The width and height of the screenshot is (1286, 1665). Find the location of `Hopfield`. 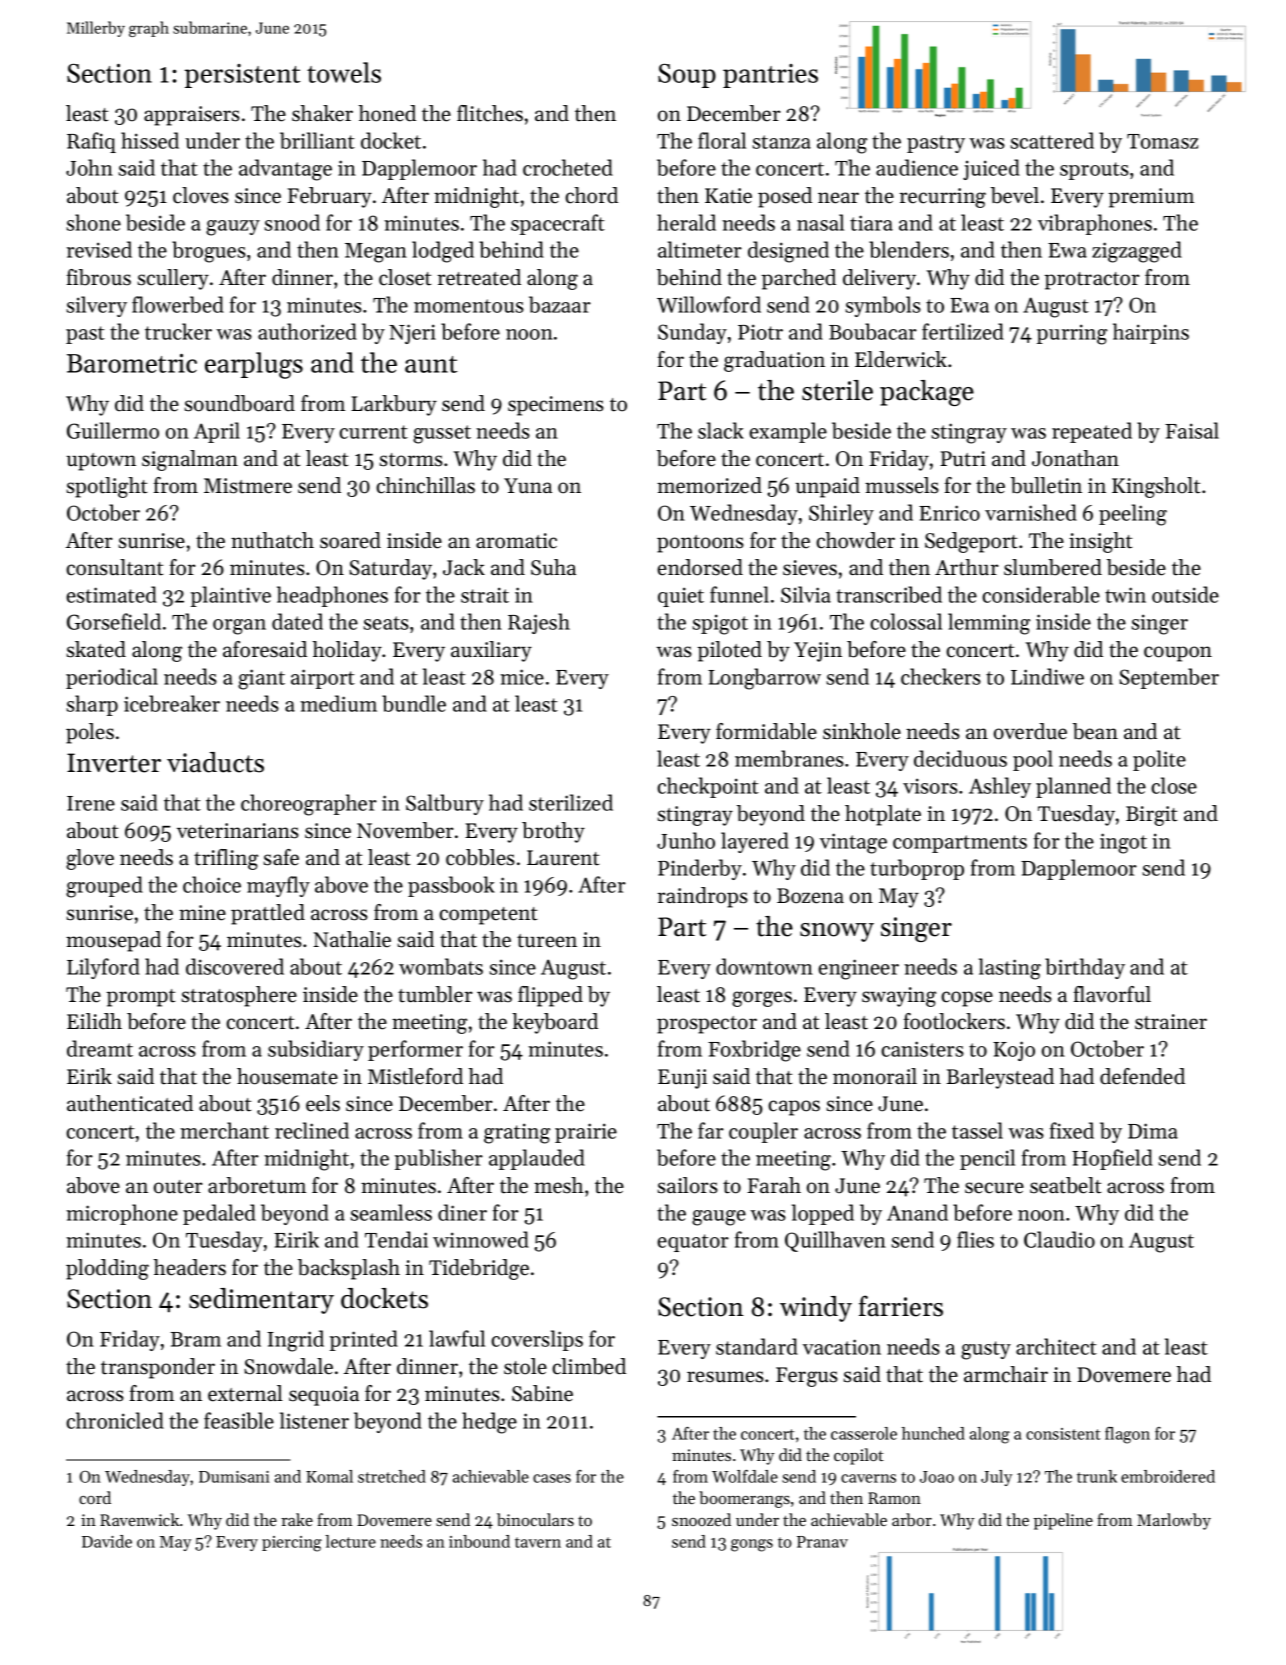

Hopfield is located at coordinates (1112, 1159).
